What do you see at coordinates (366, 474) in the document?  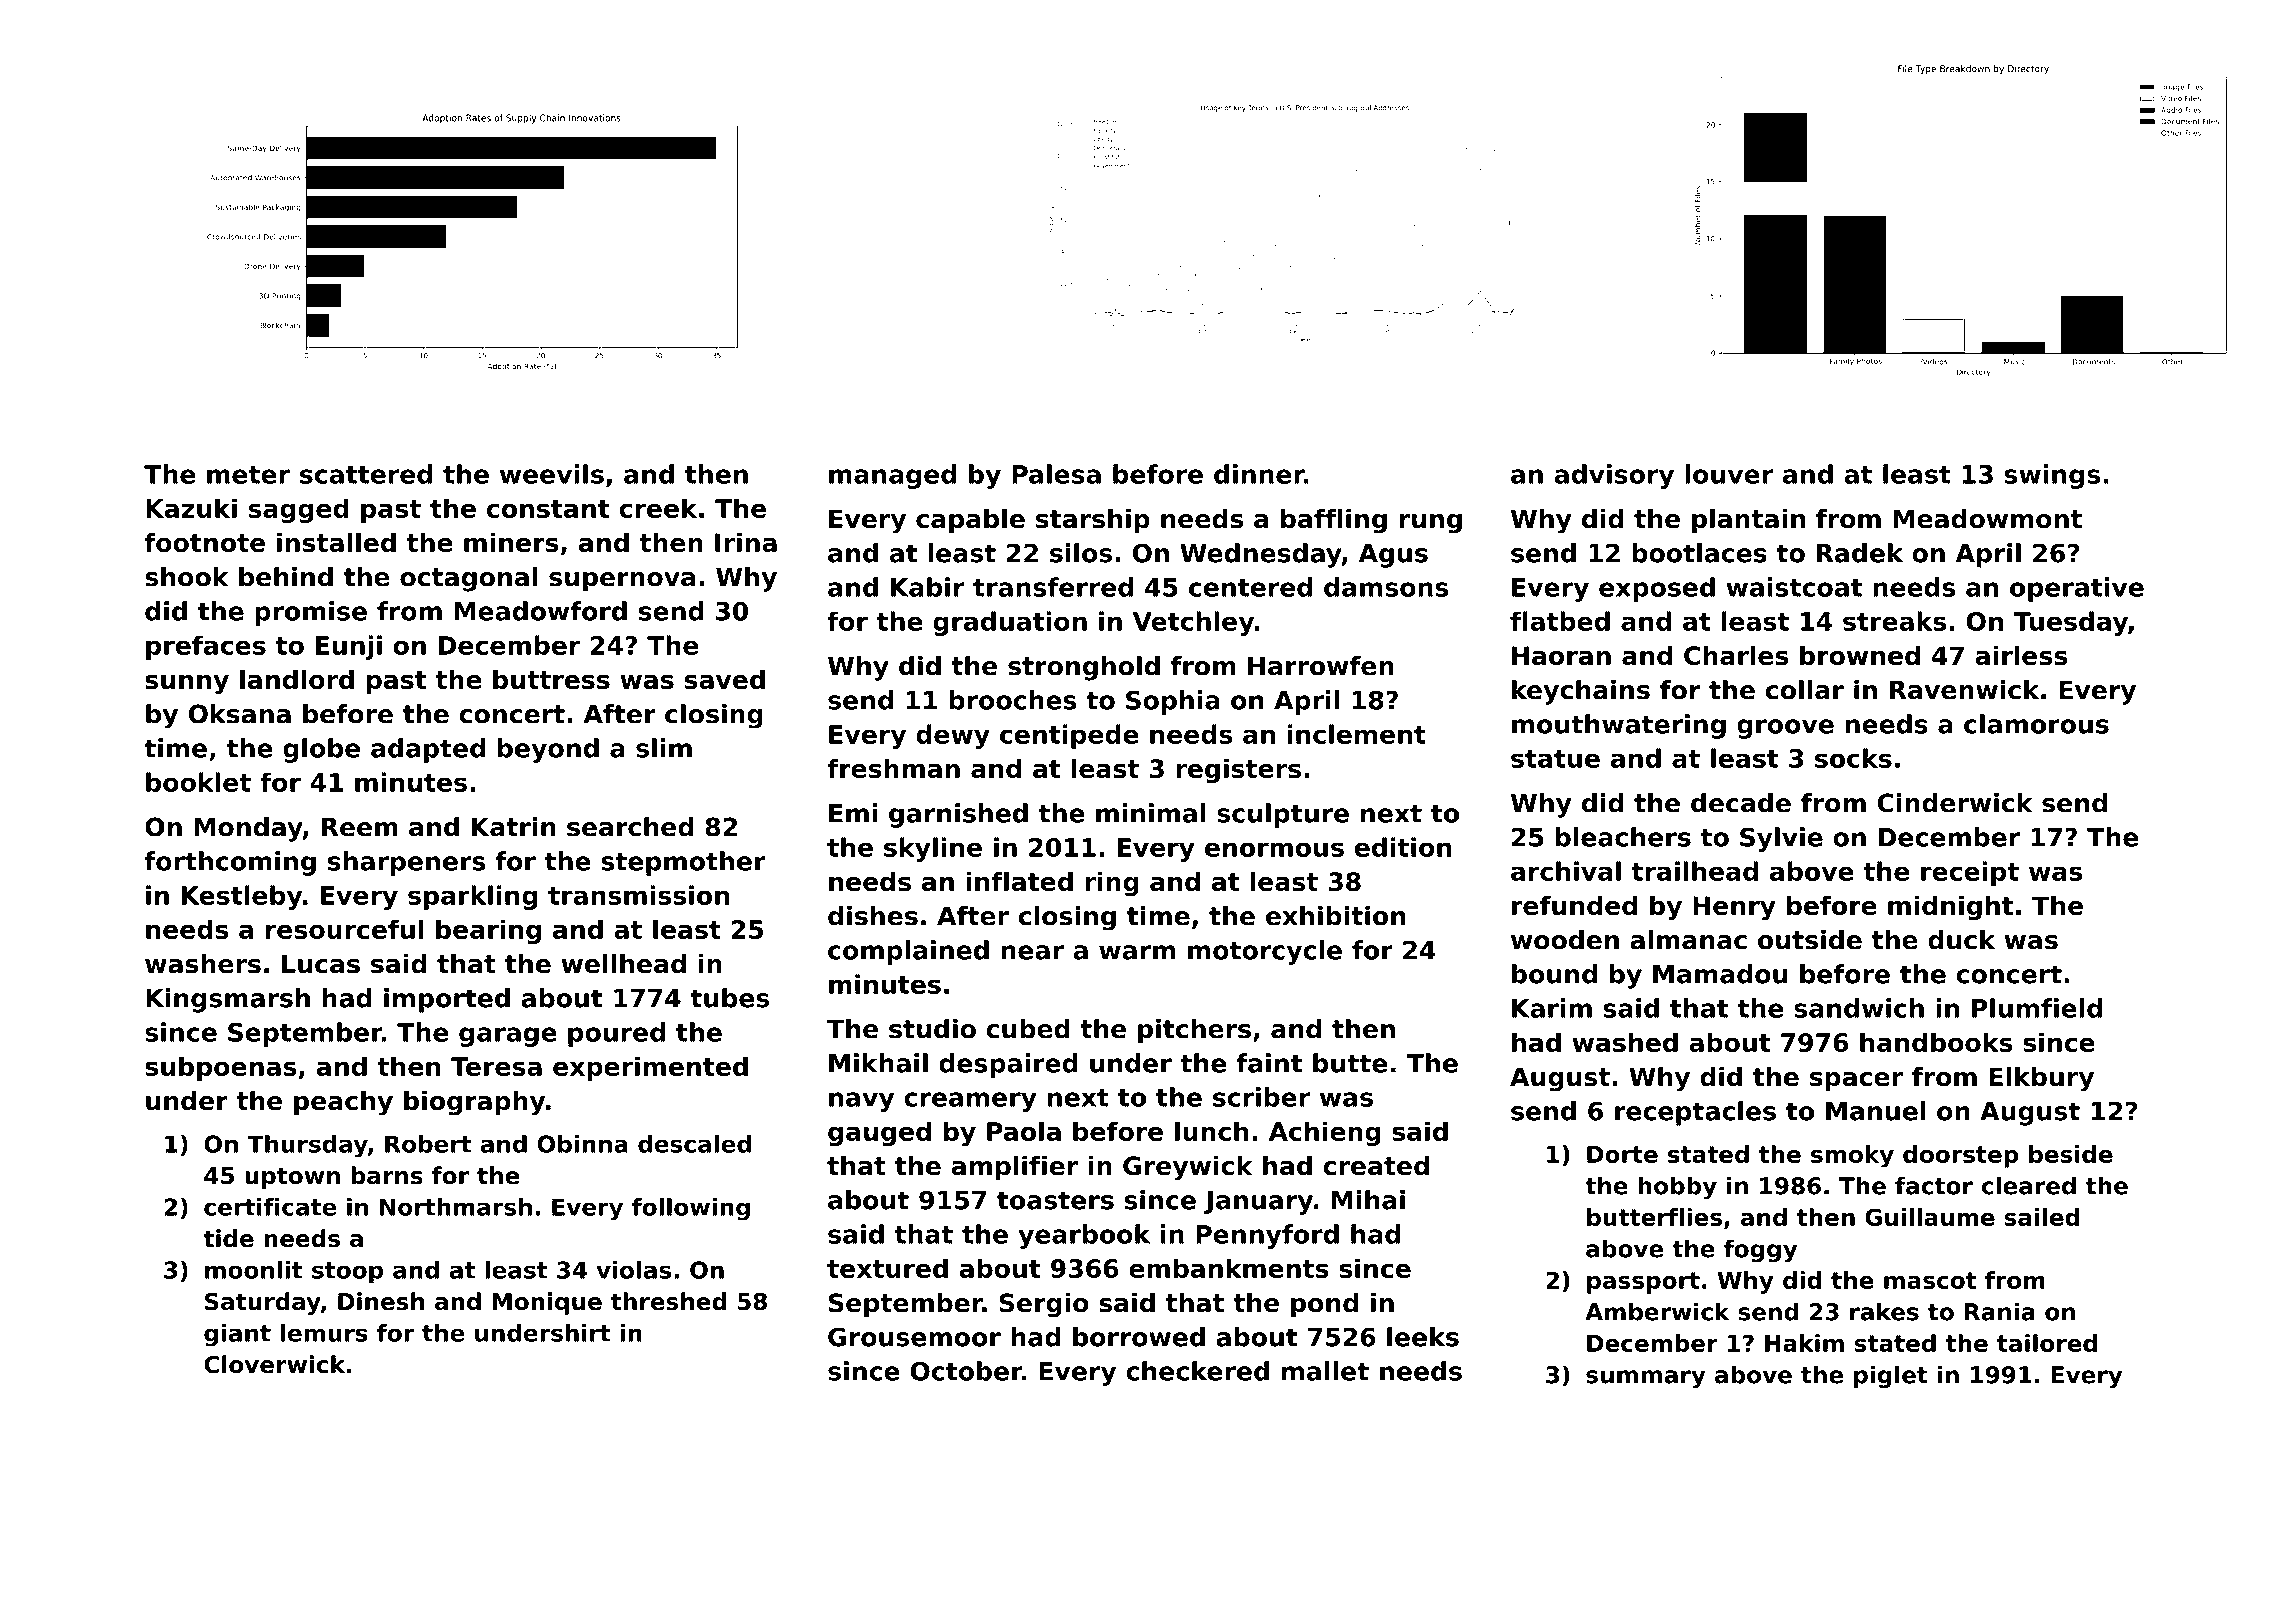 I see `scattered` at bounding box center [366, 474].
